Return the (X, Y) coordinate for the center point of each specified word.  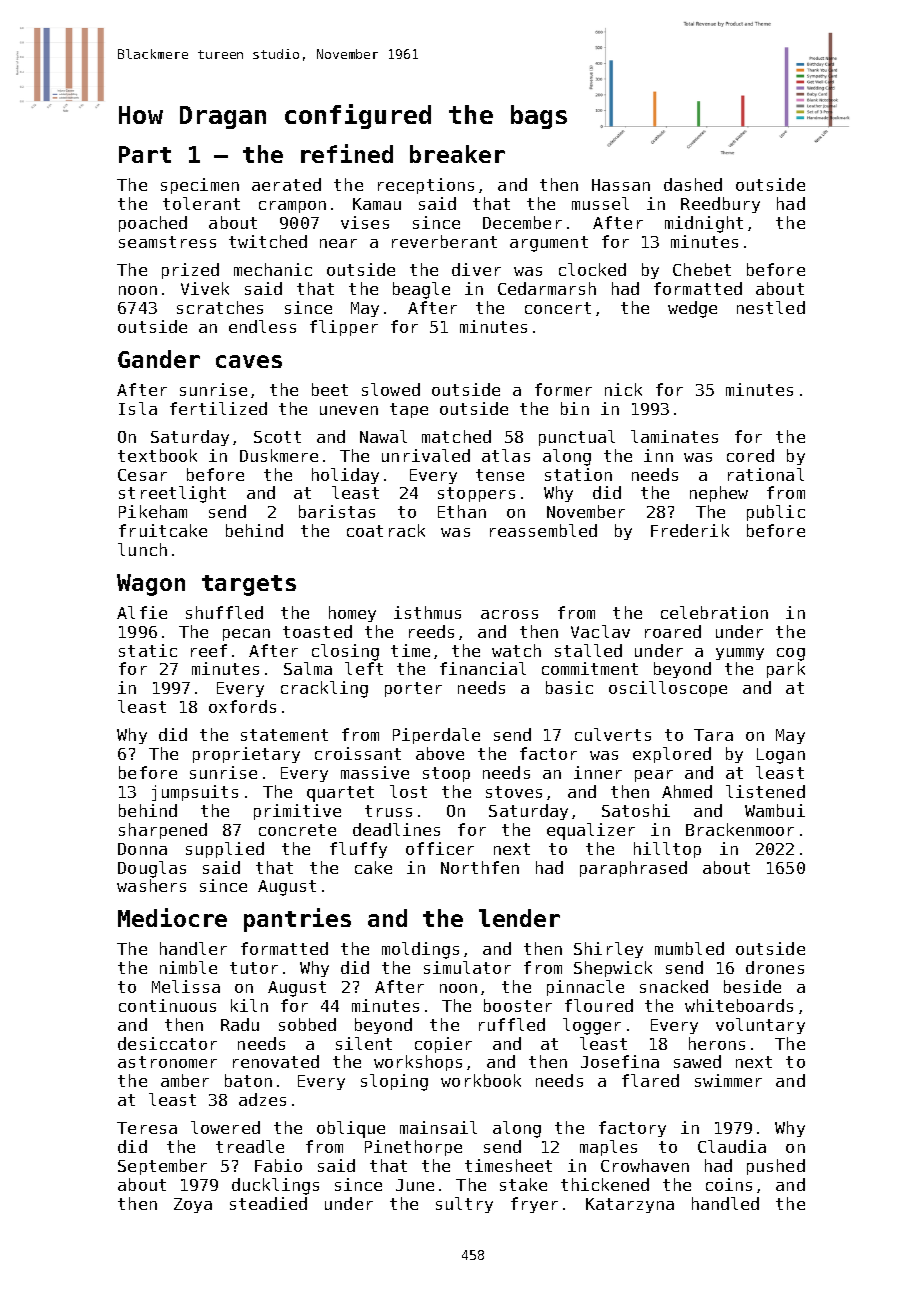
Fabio (278, 1165)
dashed (693, 184)
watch (516, 650)
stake (523, 1184)
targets (249, 585)
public (776, 513)
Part (145, 154)
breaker (457, 154)
